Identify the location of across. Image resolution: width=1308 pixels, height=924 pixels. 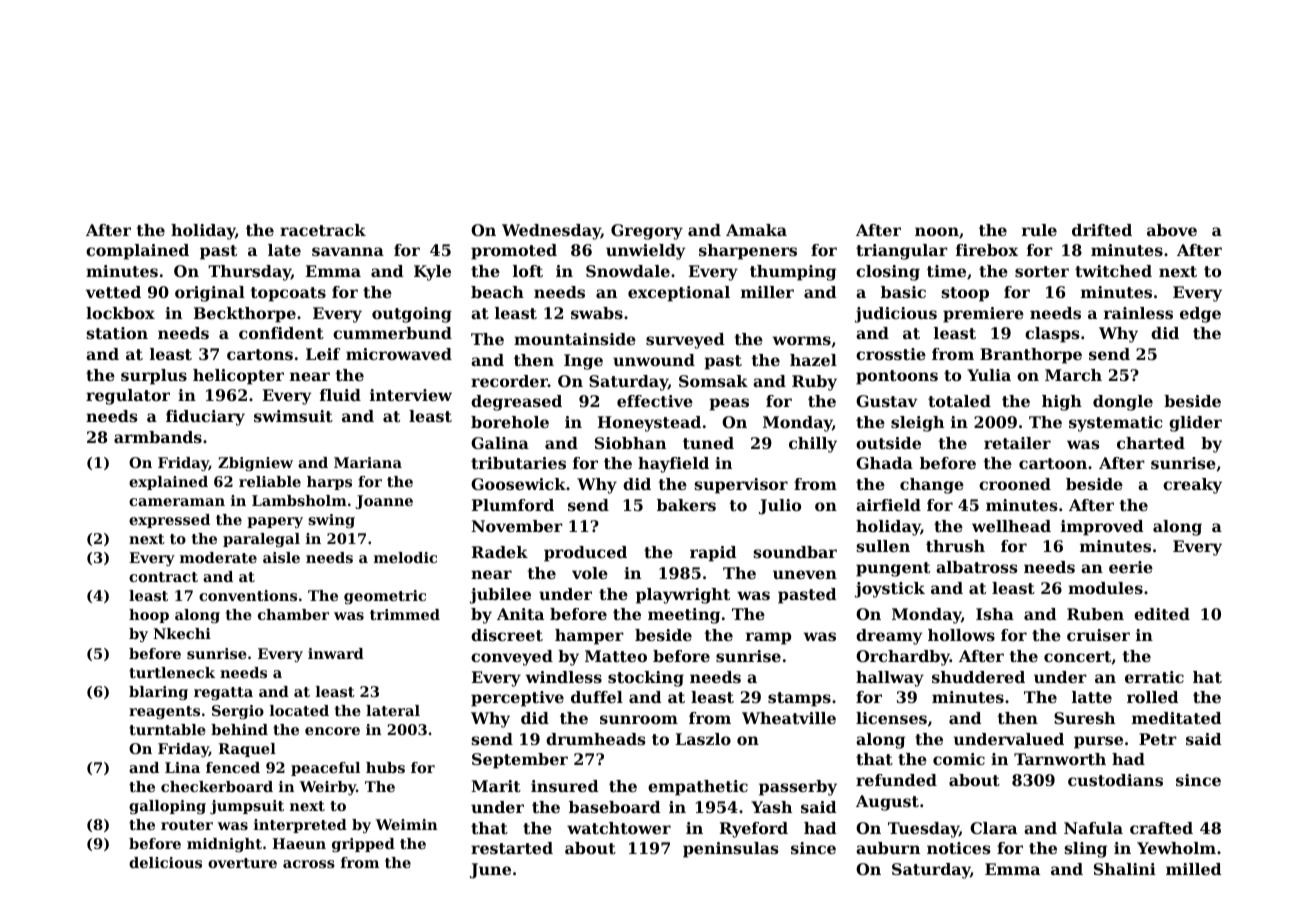
(309, 864).
